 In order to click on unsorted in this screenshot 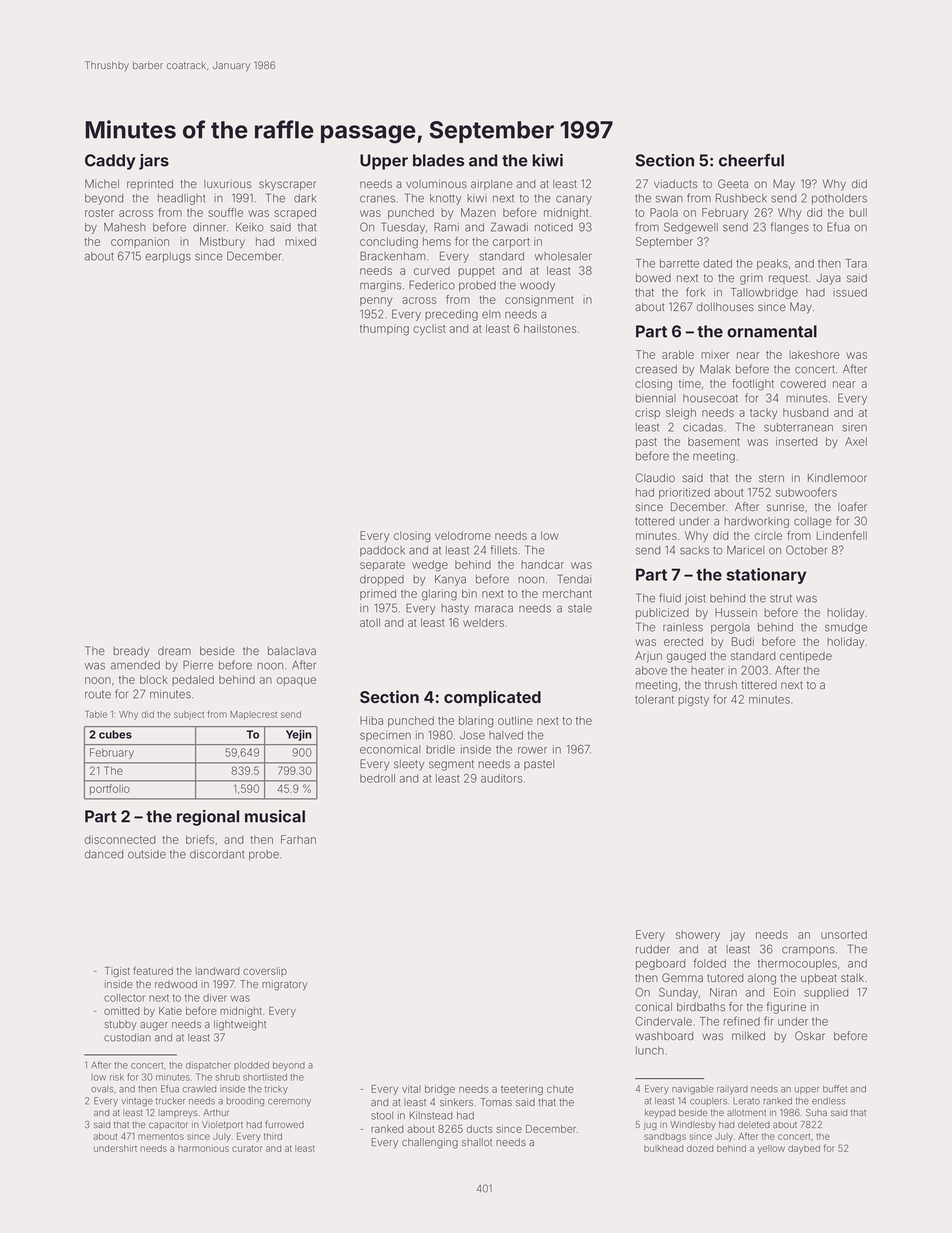, I will do `click(844, 934)`.
